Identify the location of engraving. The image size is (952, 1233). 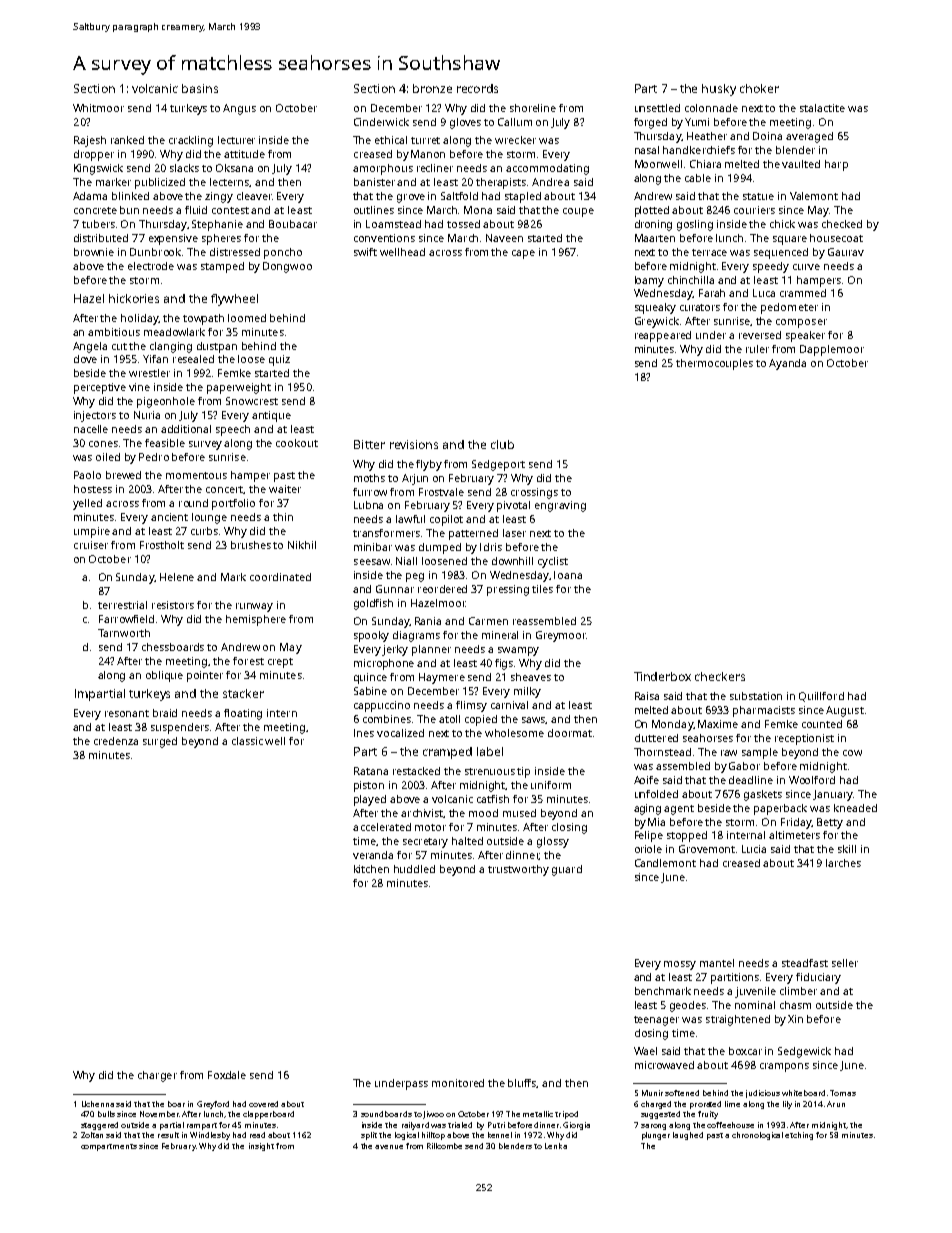
(560, 506).
